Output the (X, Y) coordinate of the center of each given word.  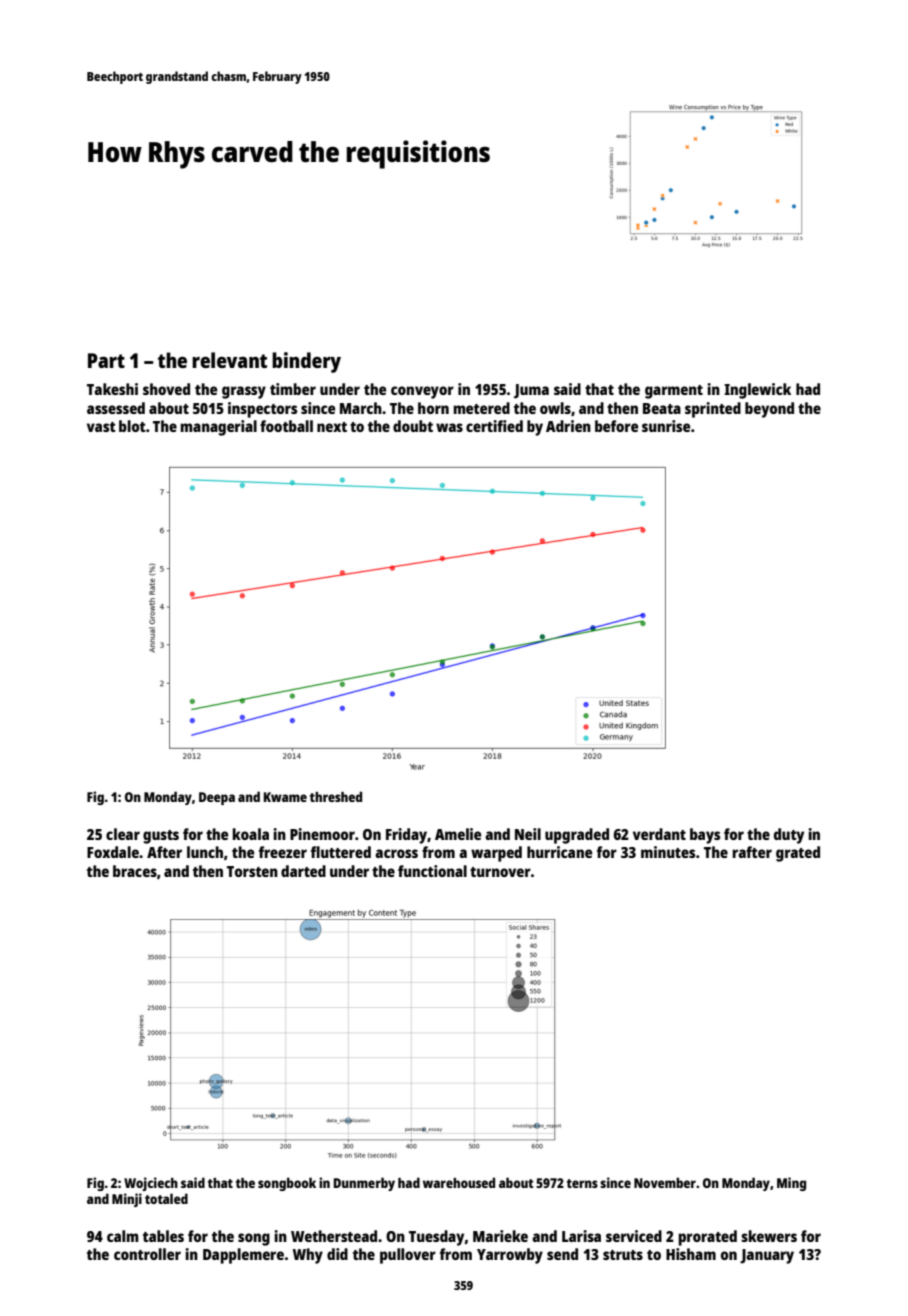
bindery (306, 362)
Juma (531, 391)
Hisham (691, 1254)
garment (674, 392)
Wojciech (151, 1184)
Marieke (500, 1236)
